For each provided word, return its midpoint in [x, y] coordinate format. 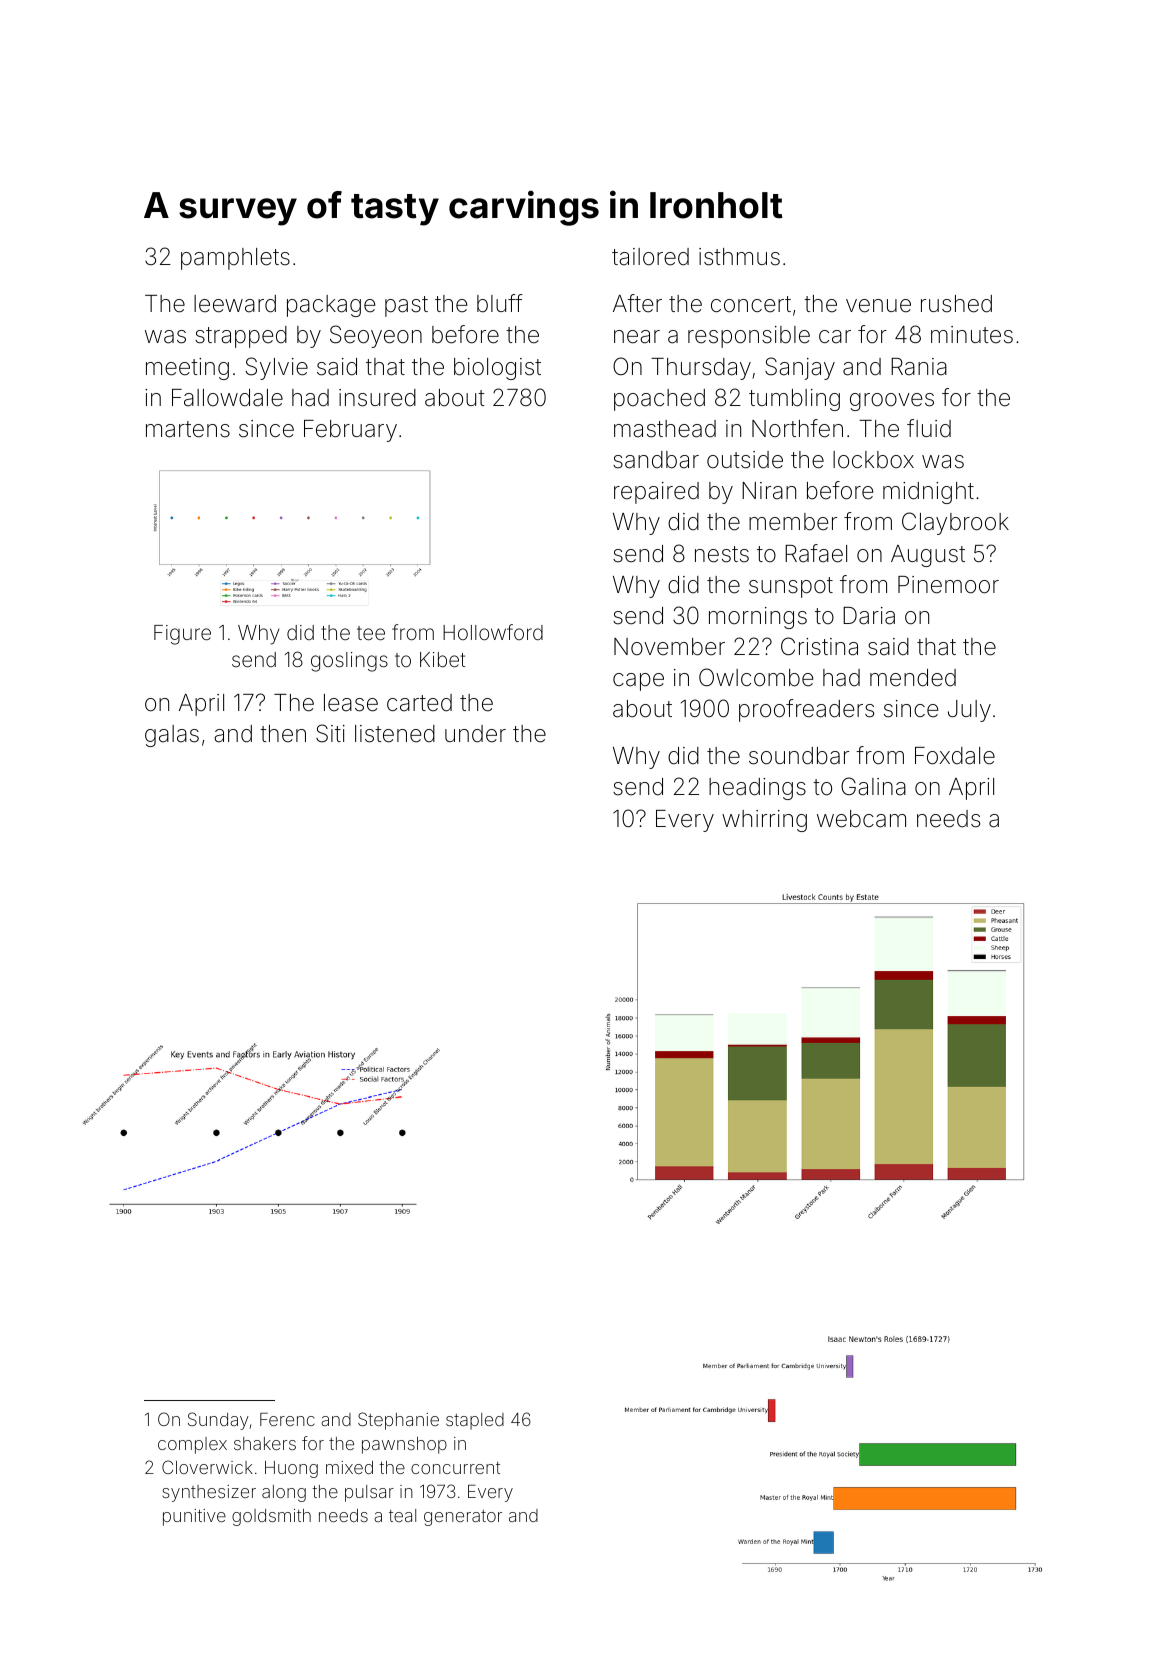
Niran [769, 491]
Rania [919, 367]
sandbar [656, 460]
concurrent [455, 1468]
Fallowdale [227, 398]
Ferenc [287, 1419]
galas [172, 736]
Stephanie [398, 1421]
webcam [861, 819]
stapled [475, 1421]
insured [377, 398]
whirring [764, 821]
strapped [241, 337]
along [284, 1493]
